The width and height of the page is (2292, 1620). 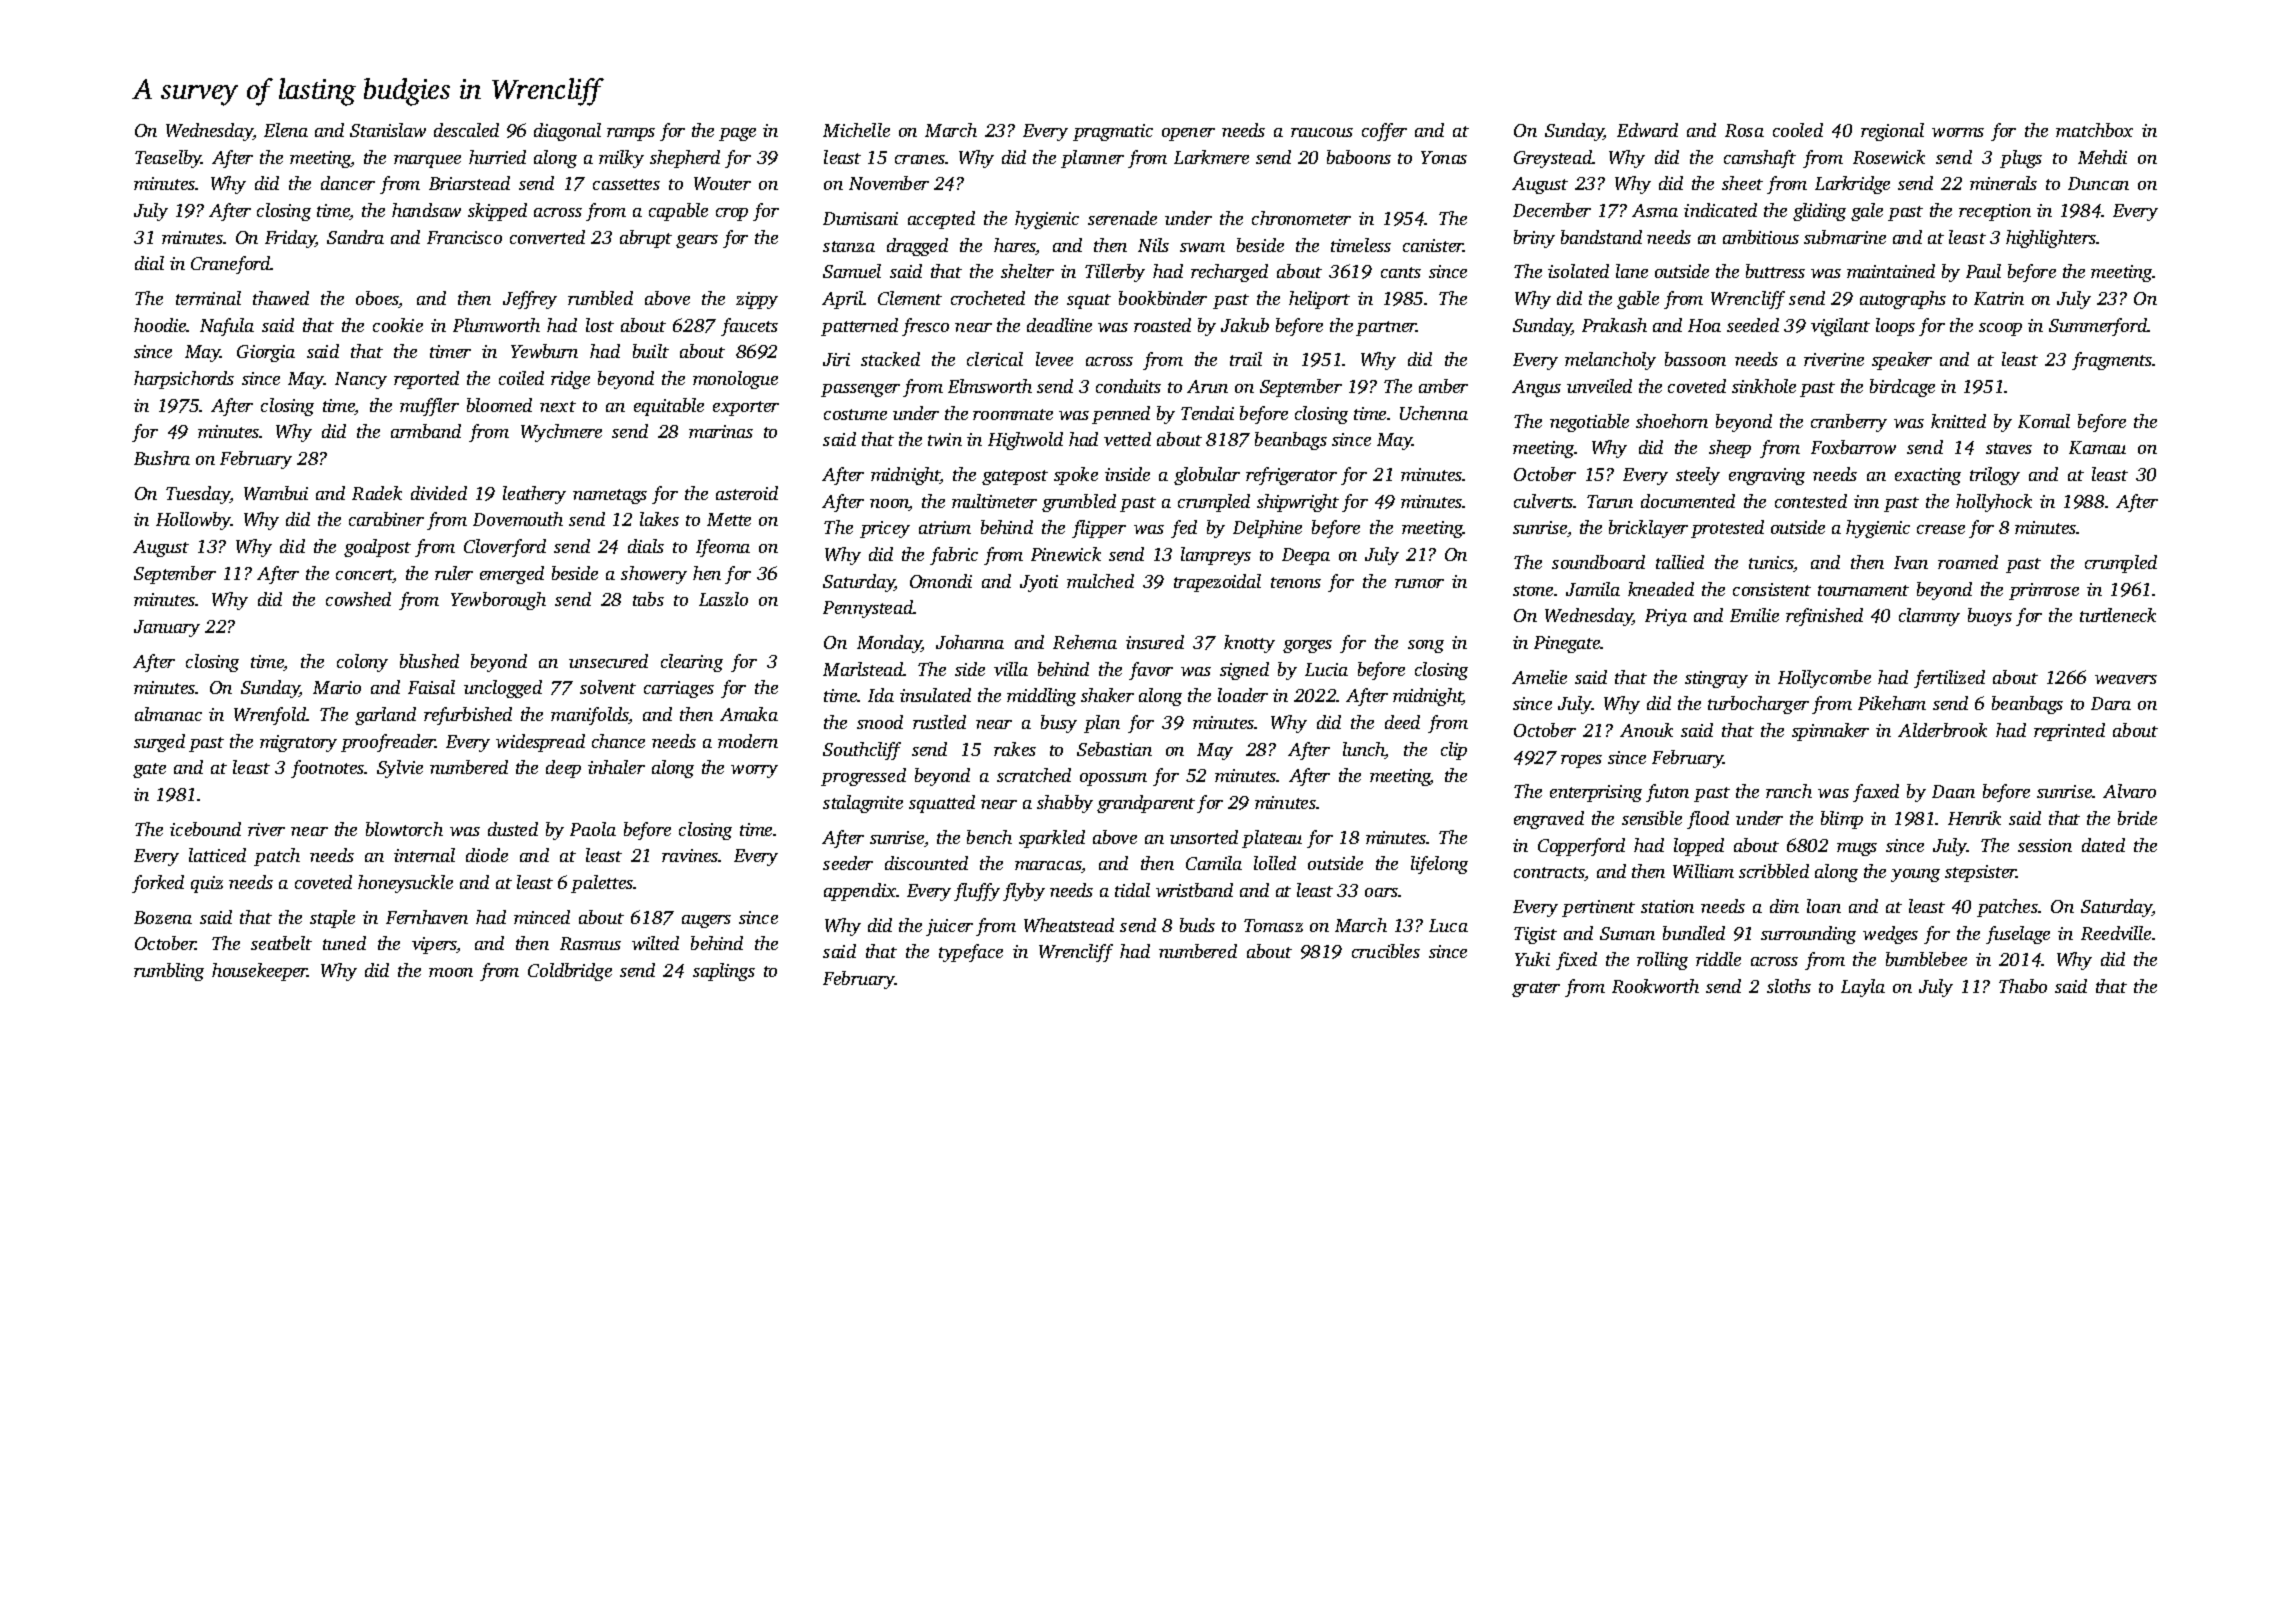 What do you see at coordinates (889, 183) in the page?
I see `November` at bounding box center [889, 183].
